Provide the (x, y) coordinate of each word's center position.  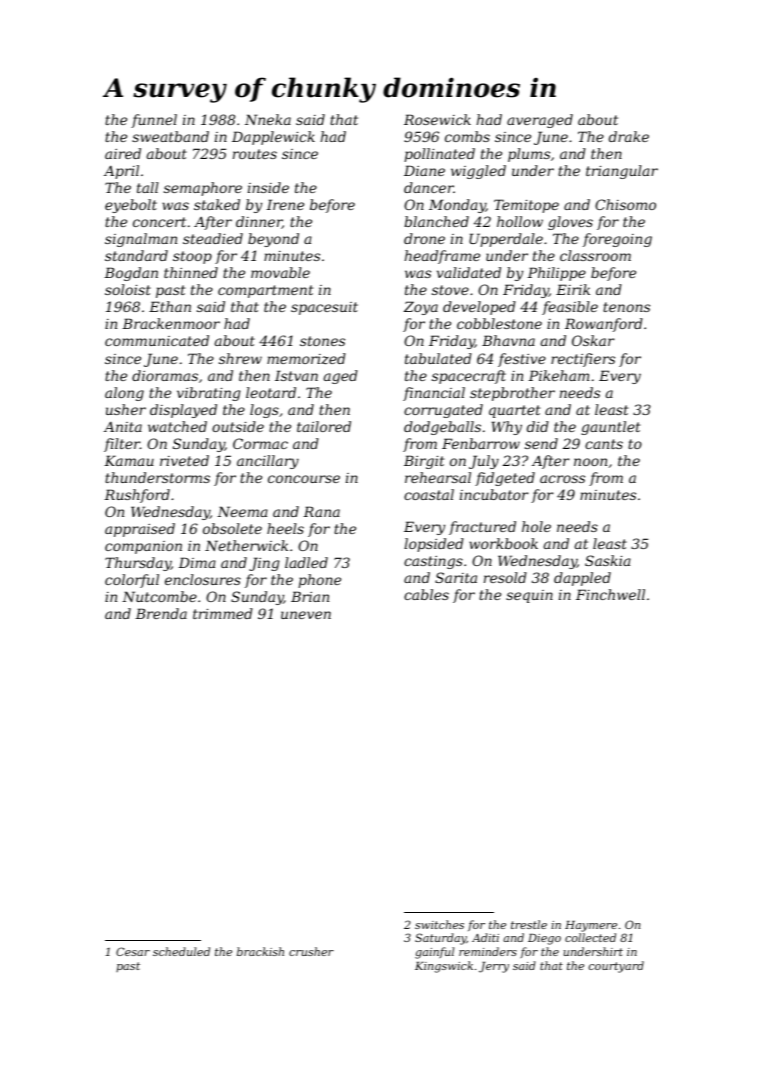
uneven (306, 615)
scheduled (181, 951)
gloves (570, 223)
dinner (259, 222)
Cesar (133, 951)
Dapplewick (273, 138)
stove (450, 290)
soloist (128, 289)
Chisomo (625, 204)
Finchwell (610, 594)
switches (439, 924)
